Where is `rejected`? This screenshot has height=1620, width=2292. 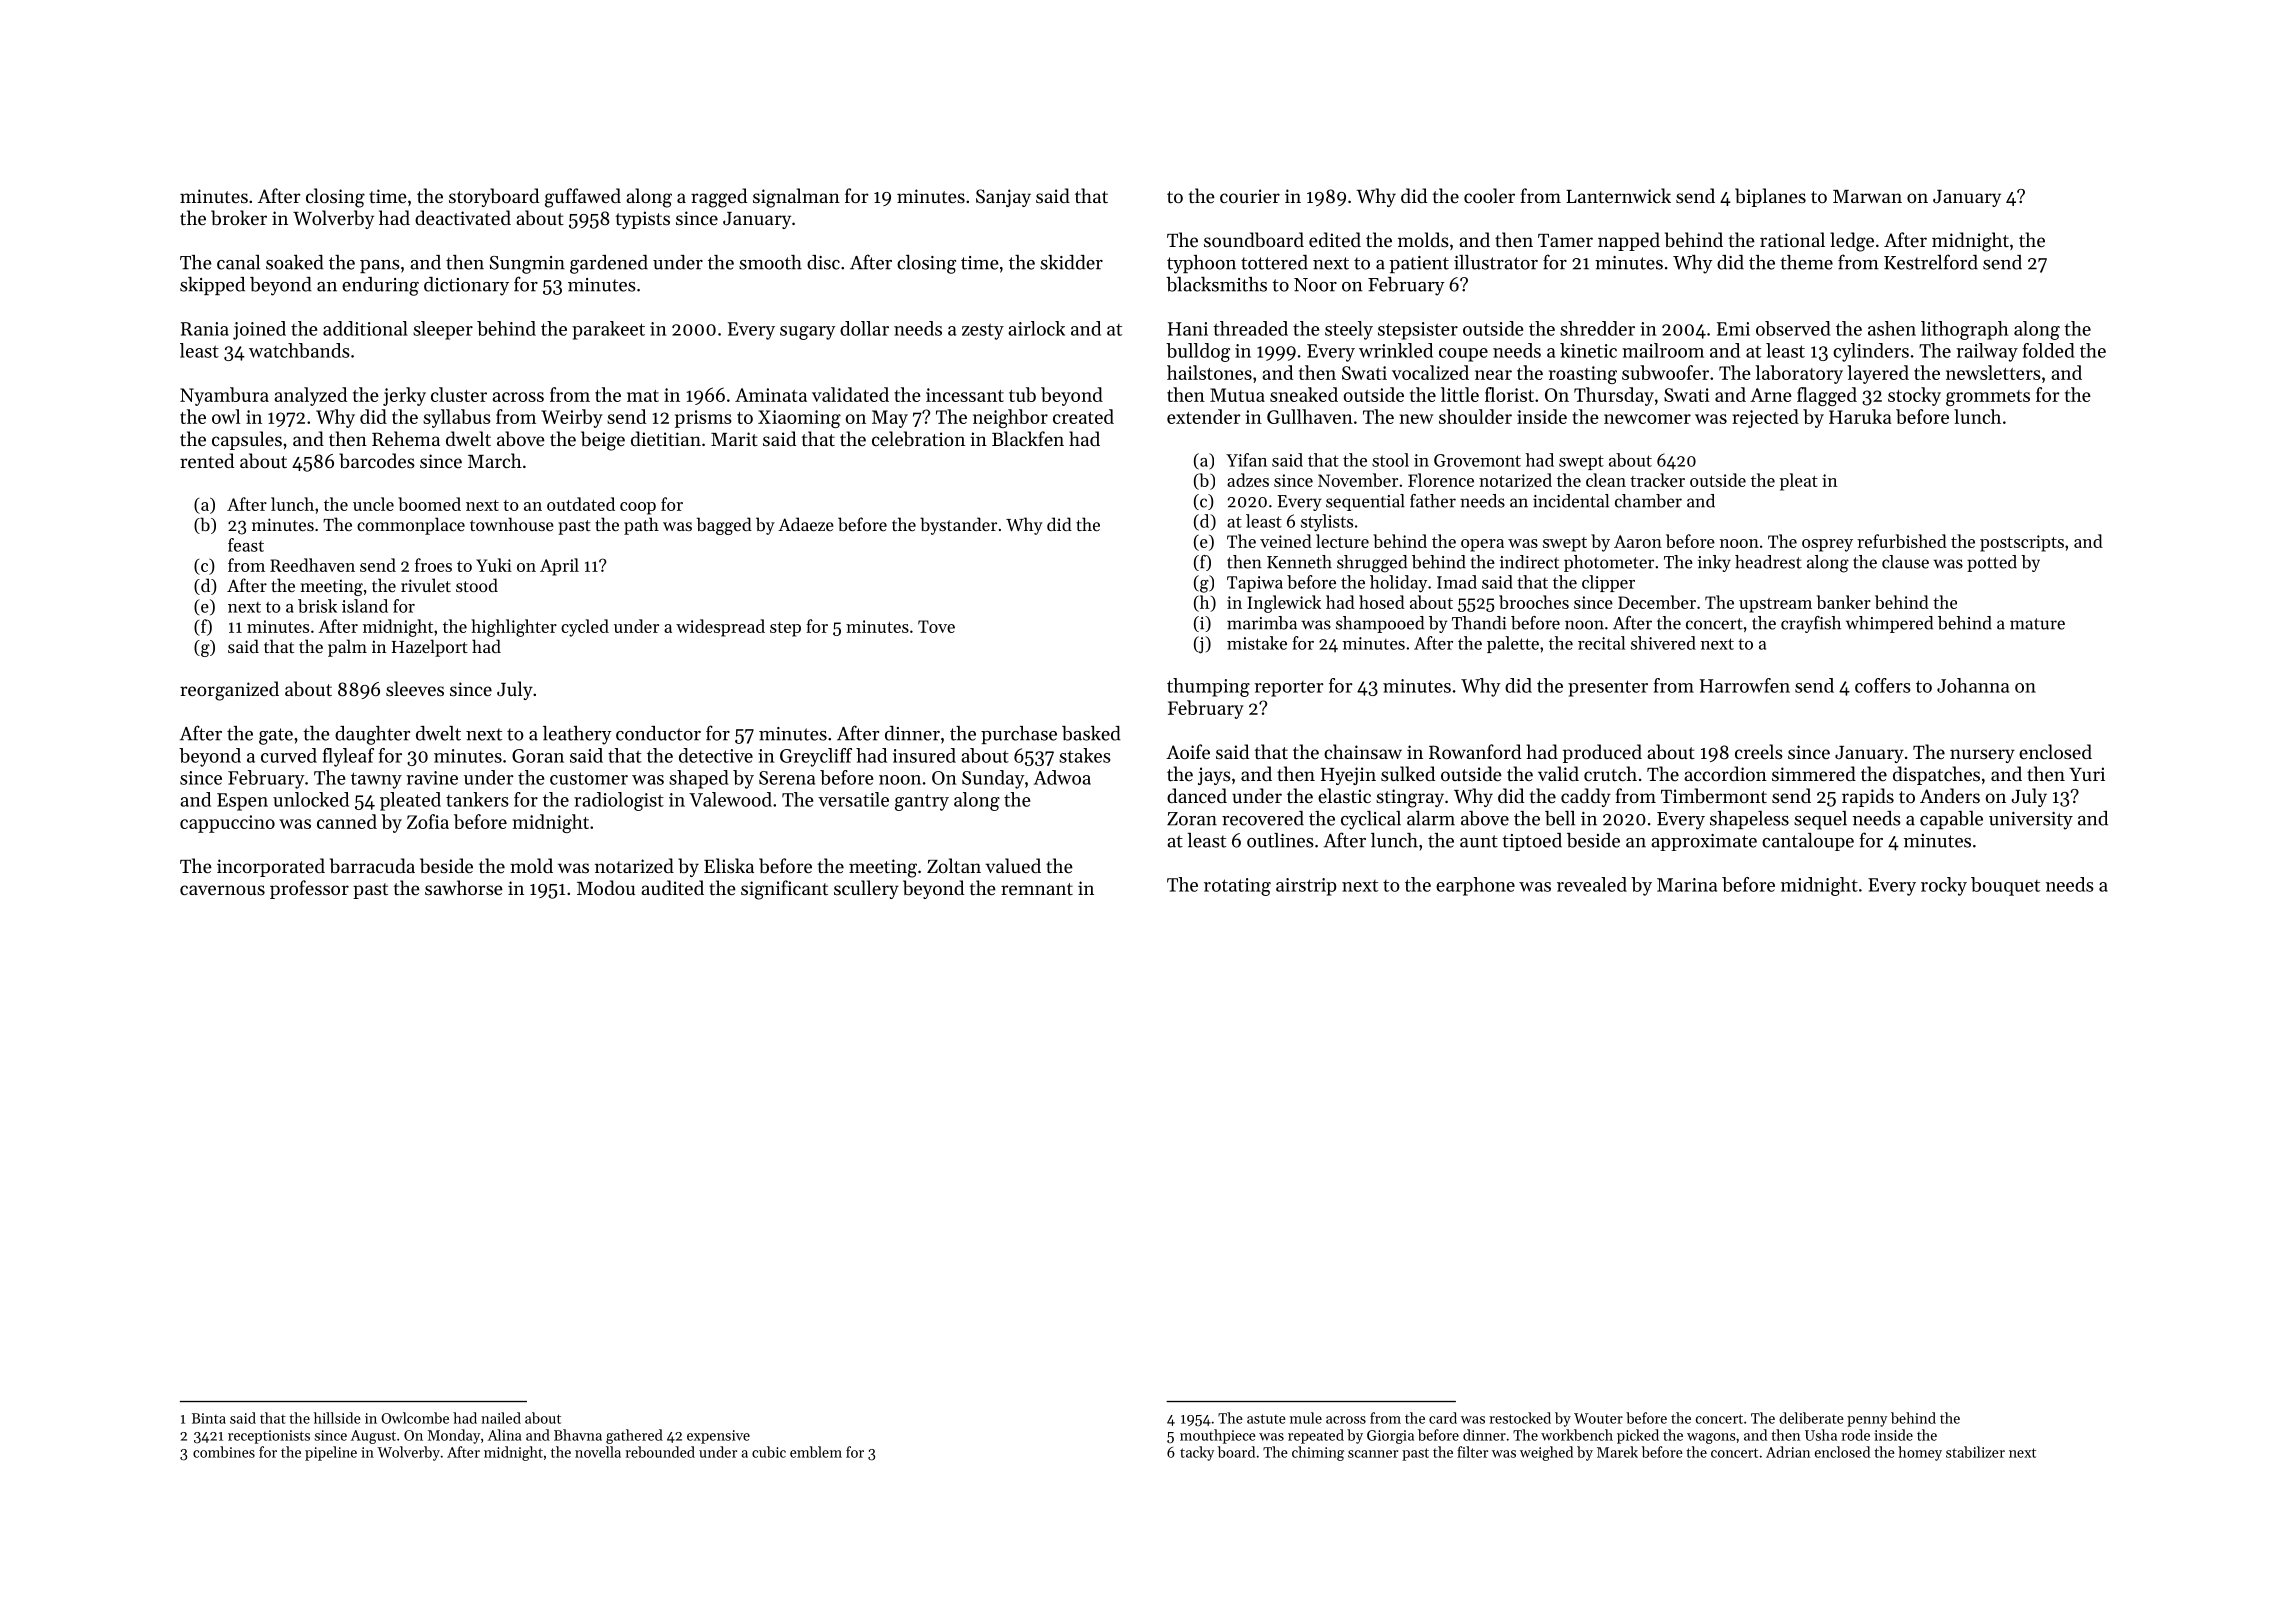 rejected is located at coordinates (1765, 418).
